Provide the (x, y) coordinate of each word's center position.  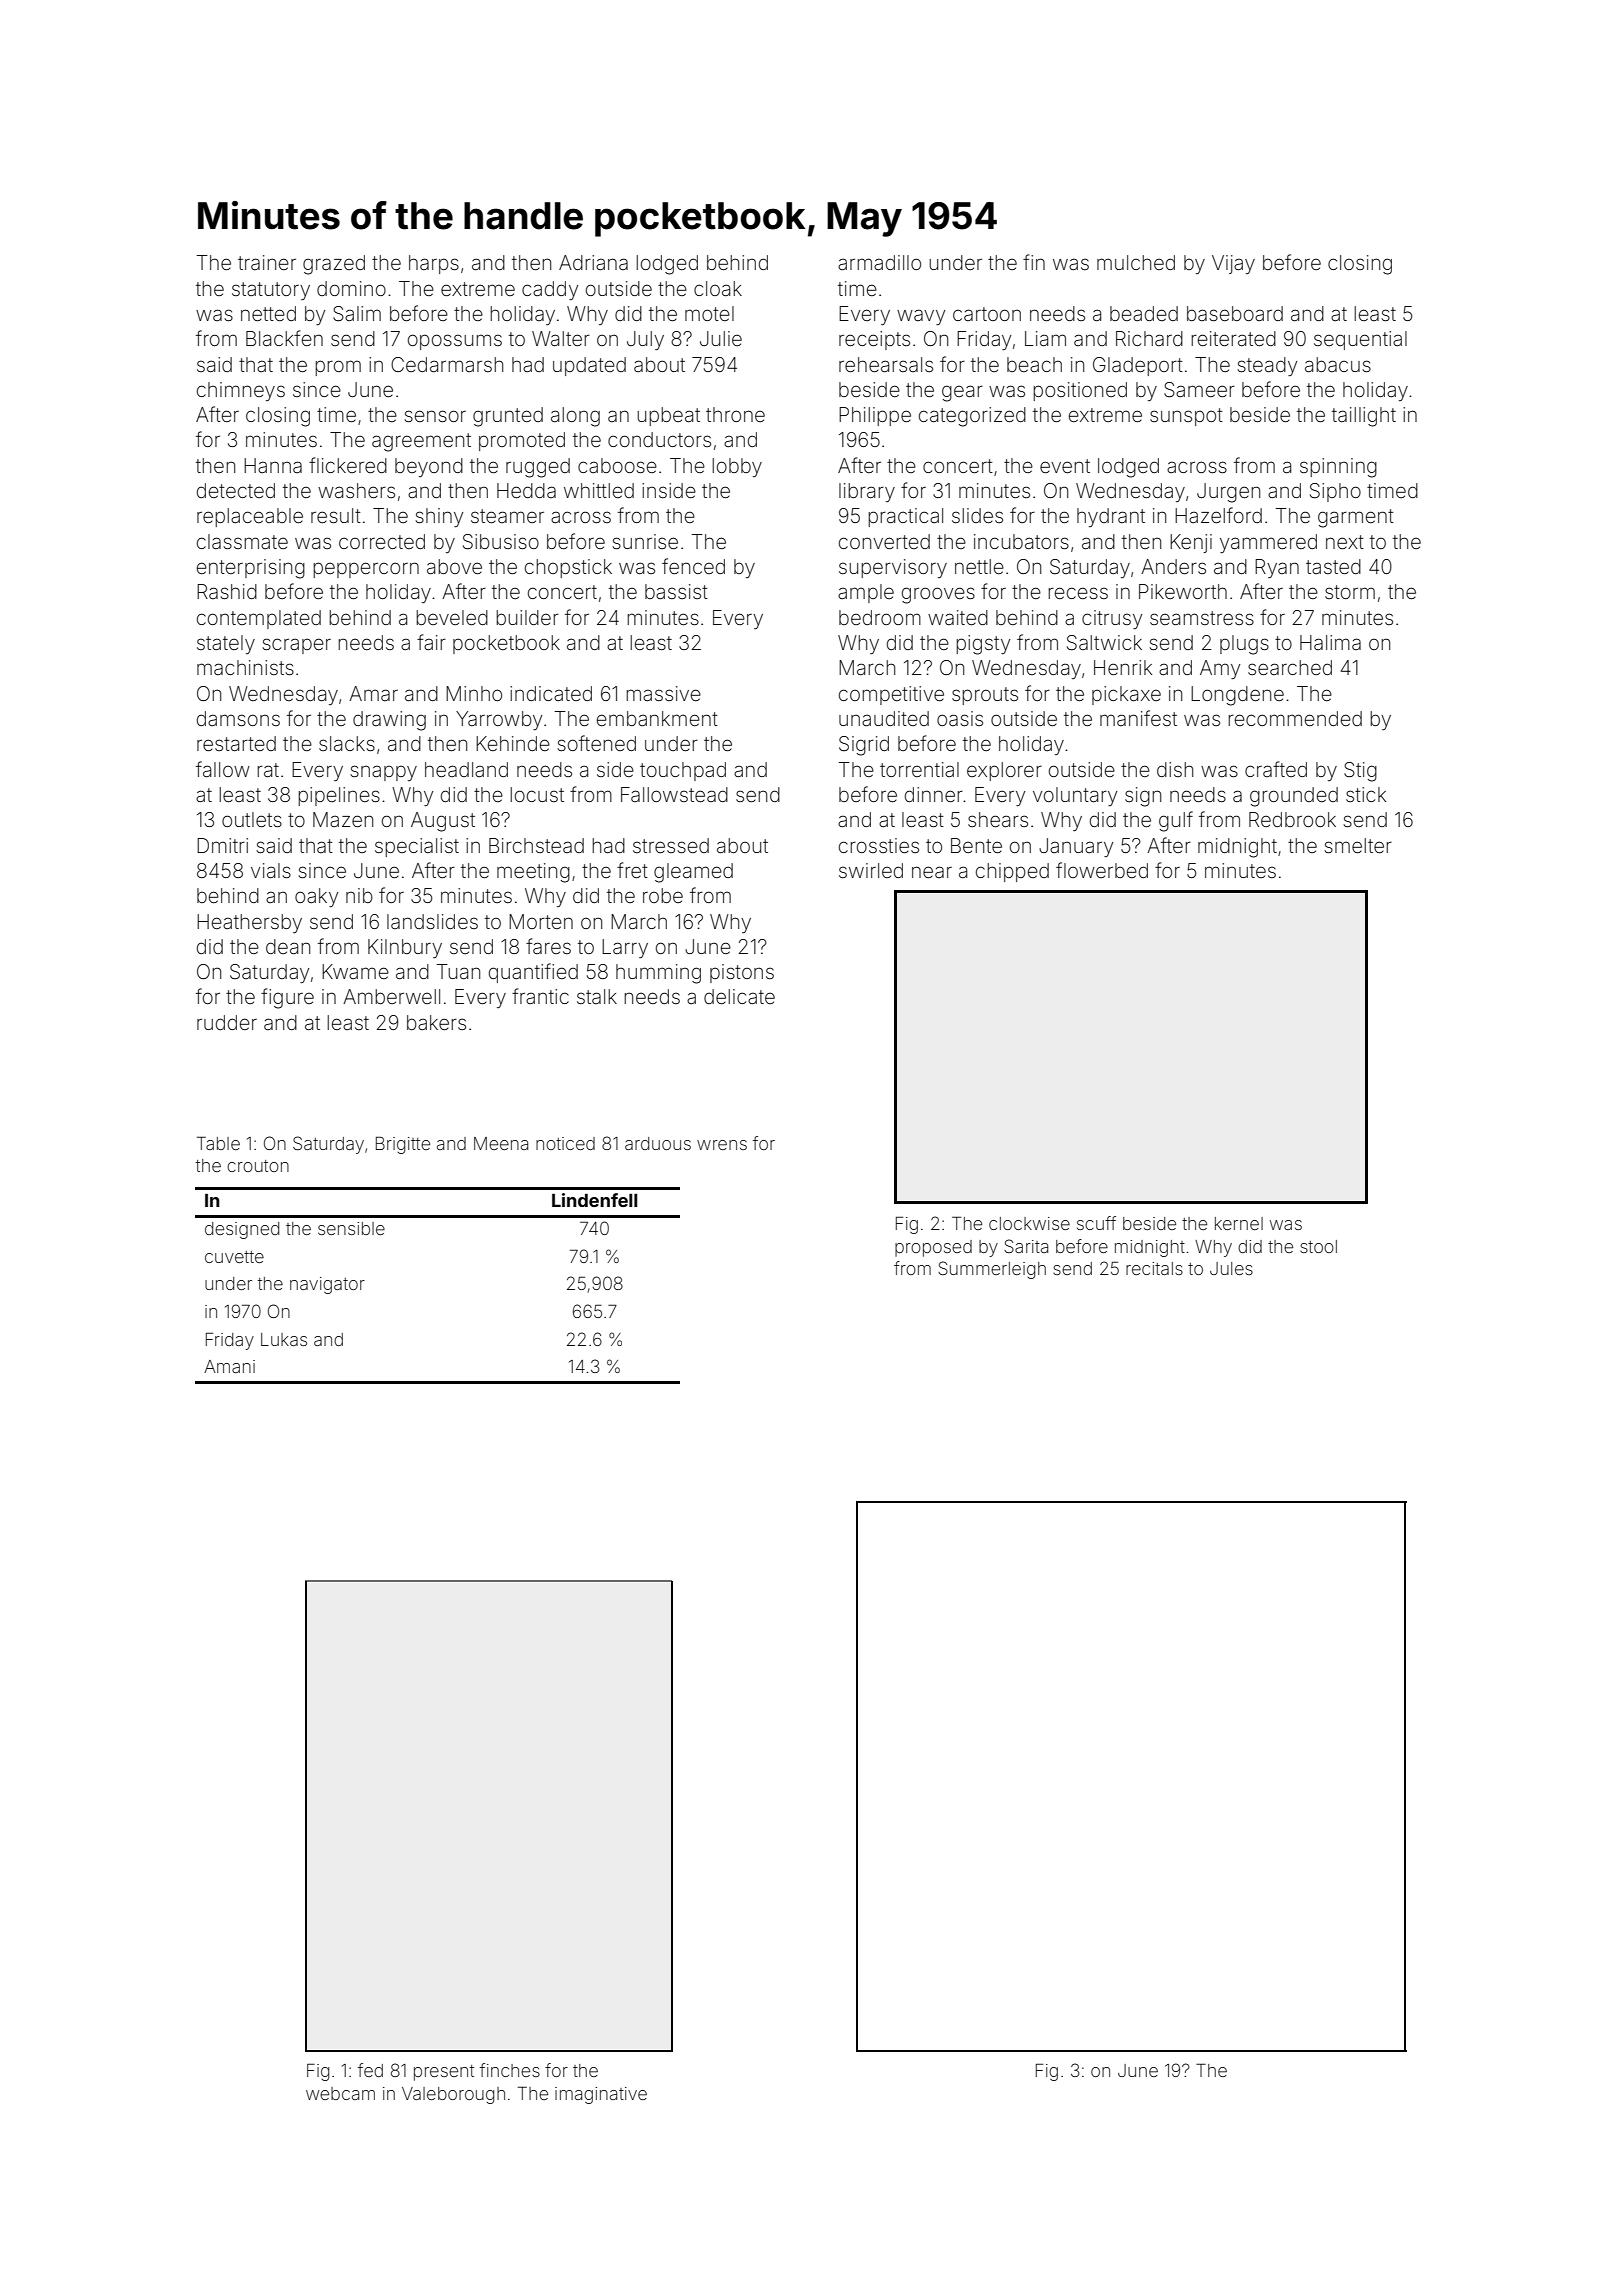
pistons (742, 973)
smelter (1358, 845)
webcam (340, 2093)
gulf (1176, 821)
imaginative (601, 2095)
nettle (979, 566)
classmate (242, 541)
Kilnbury (405, 948)
